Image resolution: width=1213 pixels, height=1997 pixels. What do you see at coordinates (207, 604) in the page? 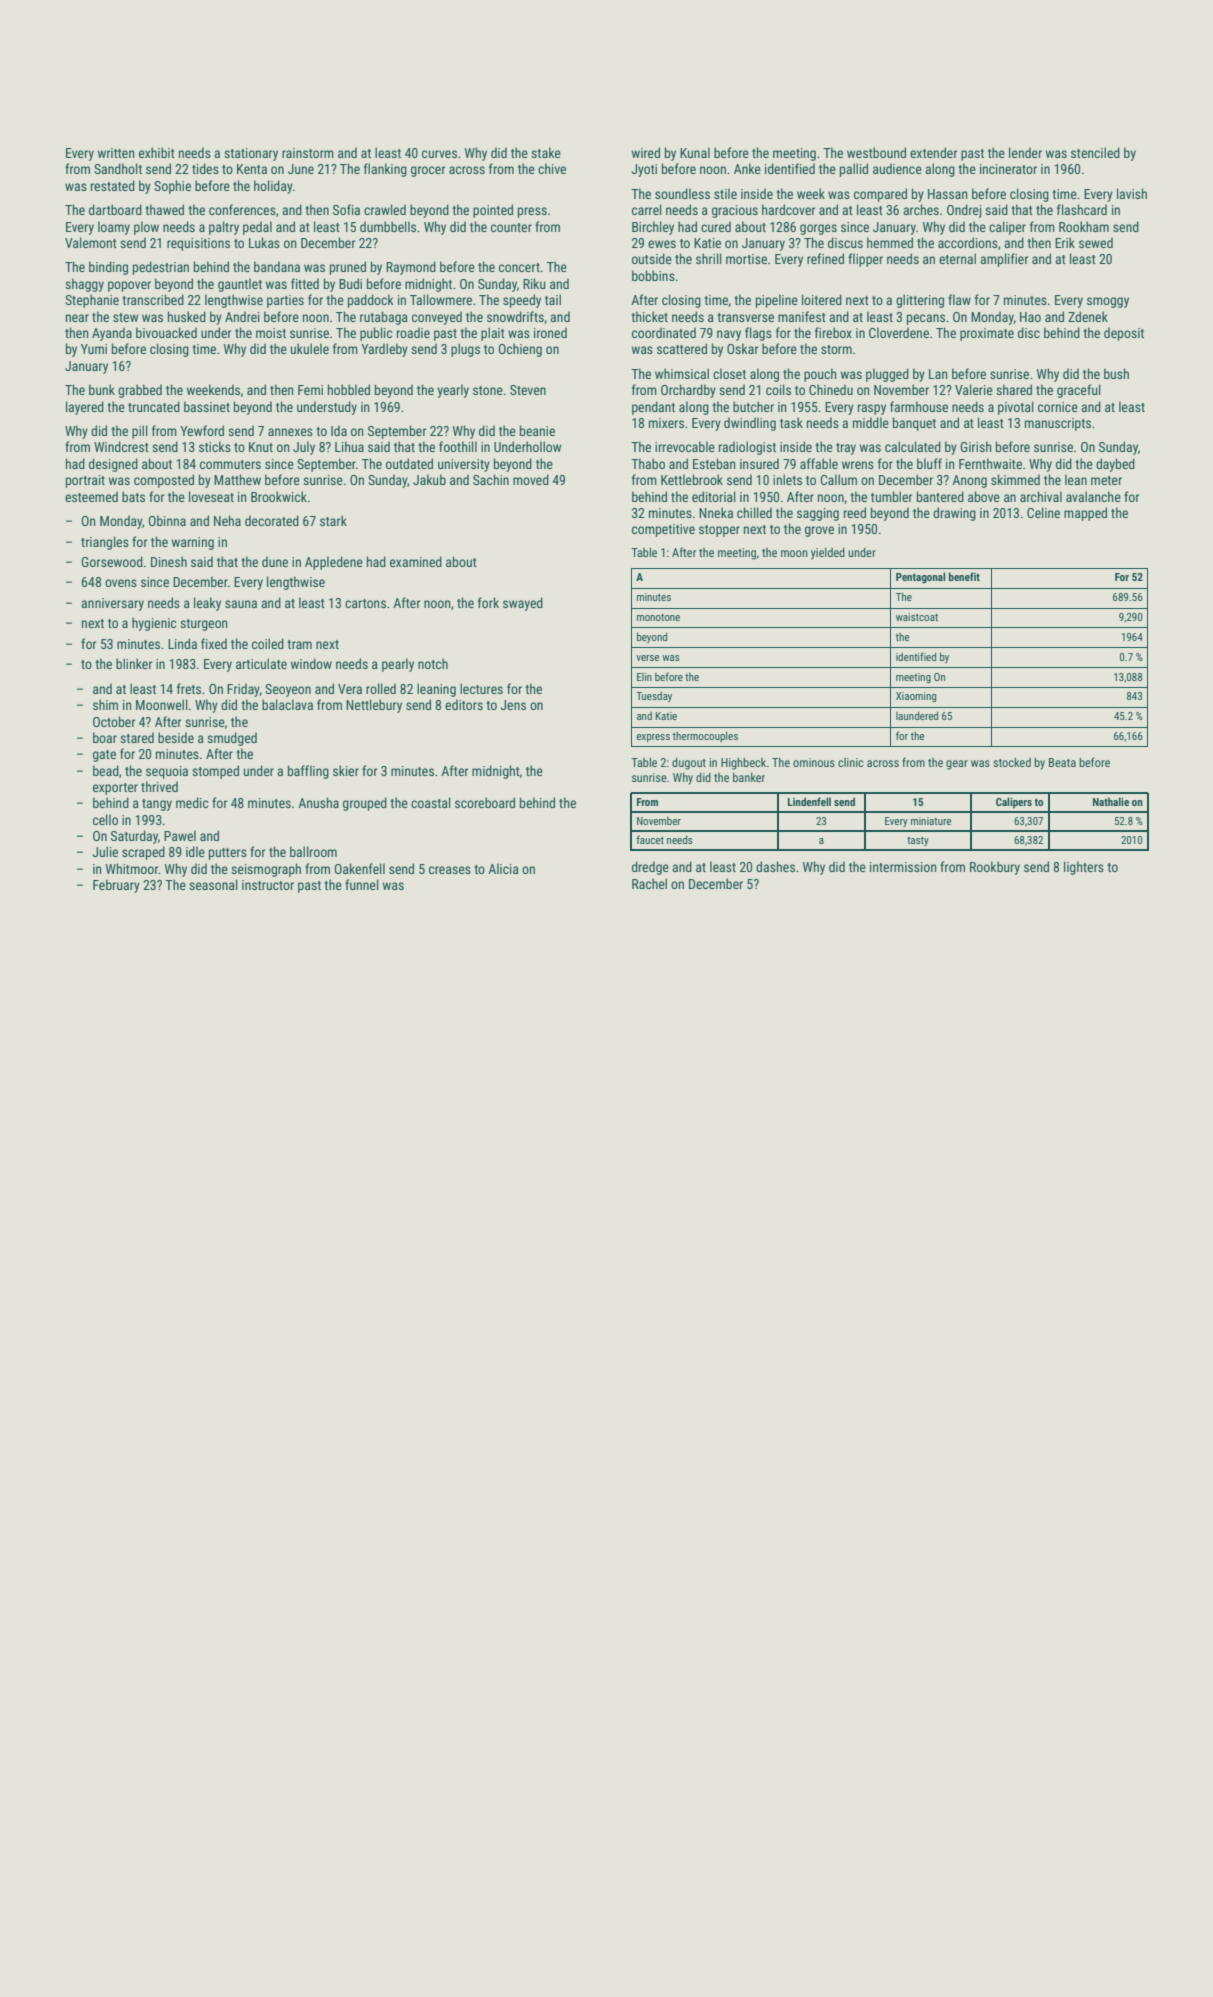
I see `leaky` at bounding box center [207, 604].
